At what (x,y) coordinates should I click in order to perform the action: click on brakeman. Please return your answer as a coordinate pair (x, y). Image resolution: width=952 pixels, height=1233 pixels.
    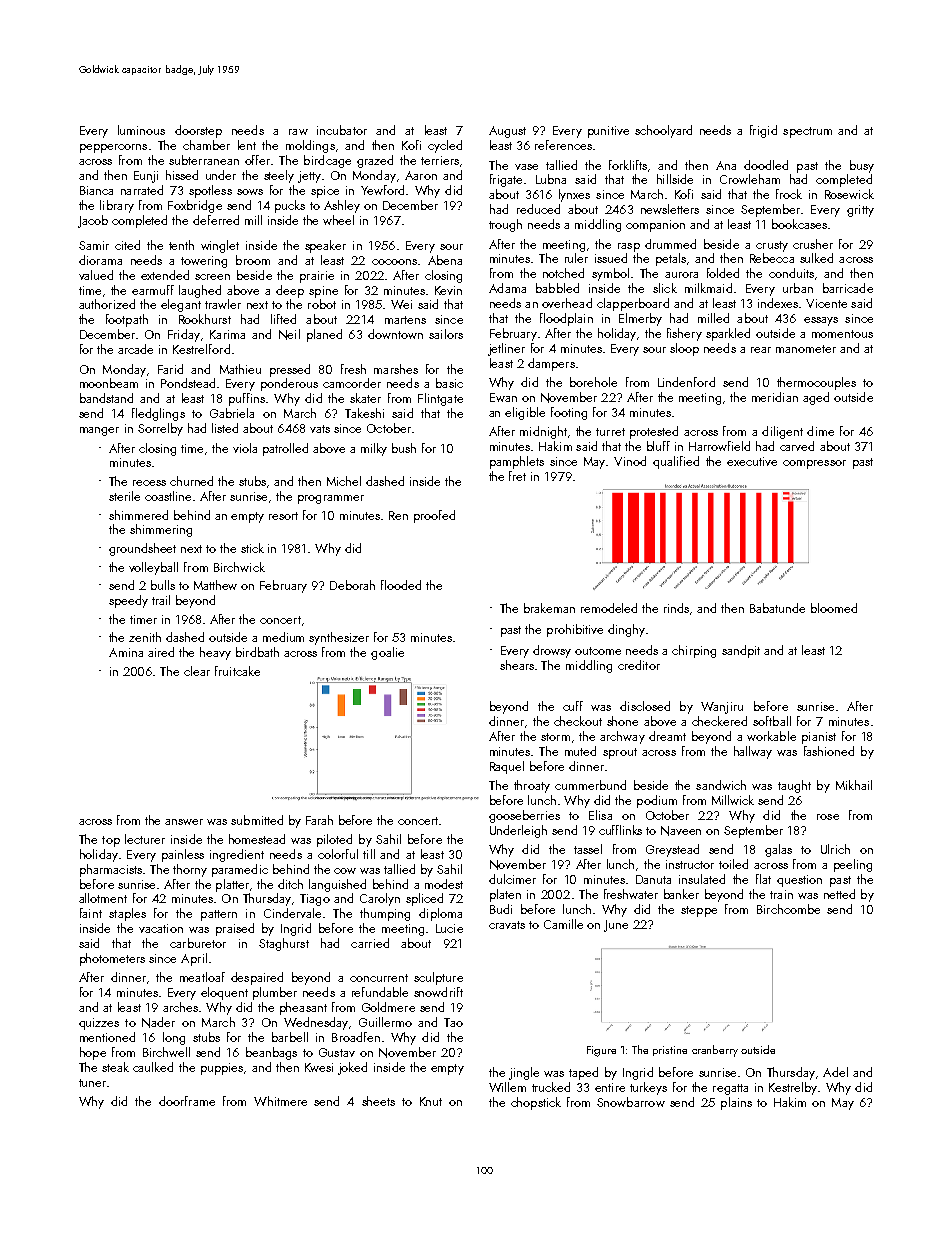
    Looking at the image, I should click on (549, 608).
